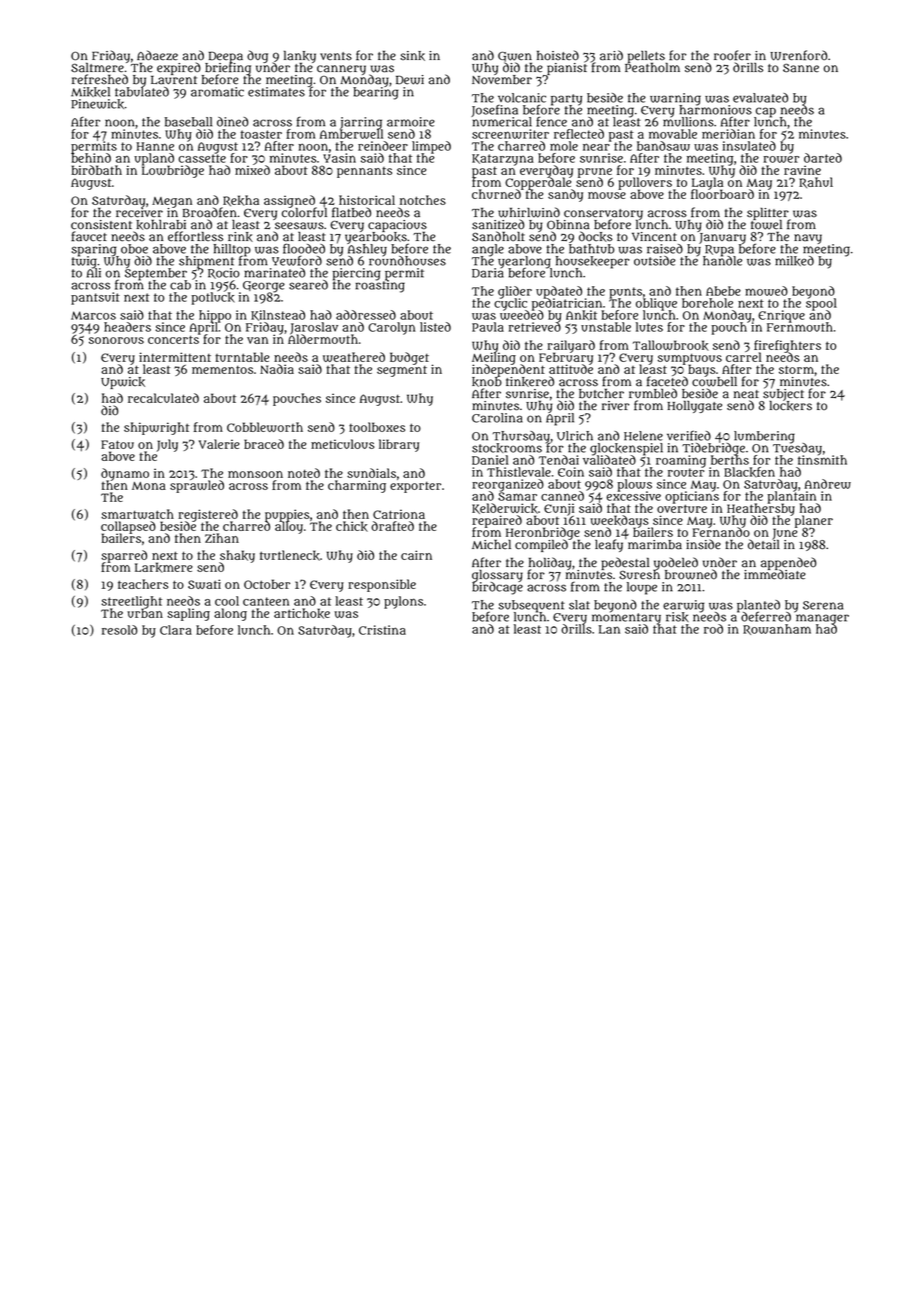  What do you see at coordinates (816, 182) in the screenshot?
I see `Rahul` at bounding box center [816, 182].
